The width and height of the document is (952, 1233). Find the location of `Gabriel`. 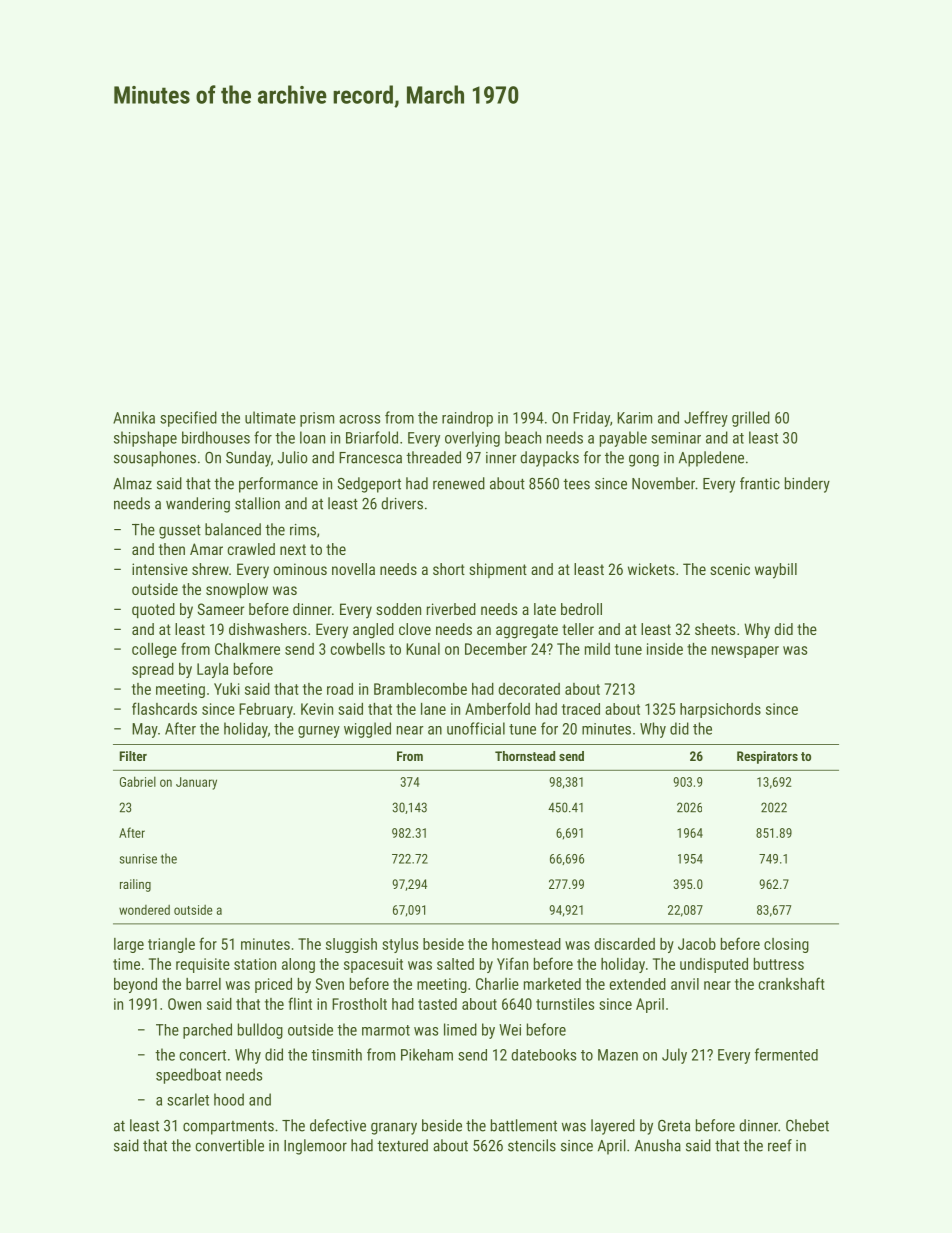

Gabriel is located at coordinates (138, 781).
